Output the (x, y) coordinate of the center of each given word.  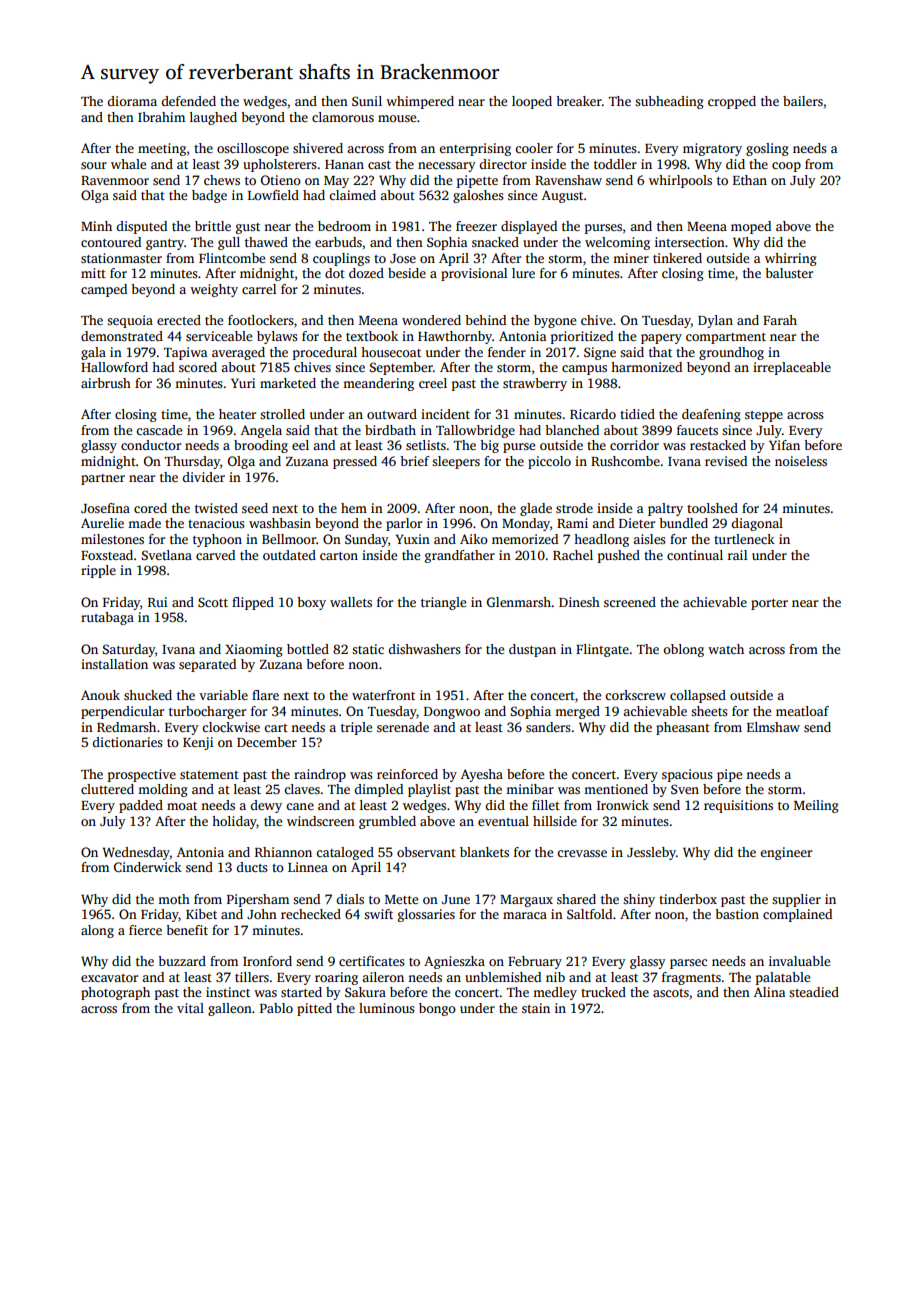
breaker (579, 101)
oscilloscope (253, 149)
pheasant (683, 728)
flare (265, 695)
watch (726, 649)
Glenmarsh (519, 602)
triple (356, 728)
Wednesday (136, 853)
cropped (732, 102)
